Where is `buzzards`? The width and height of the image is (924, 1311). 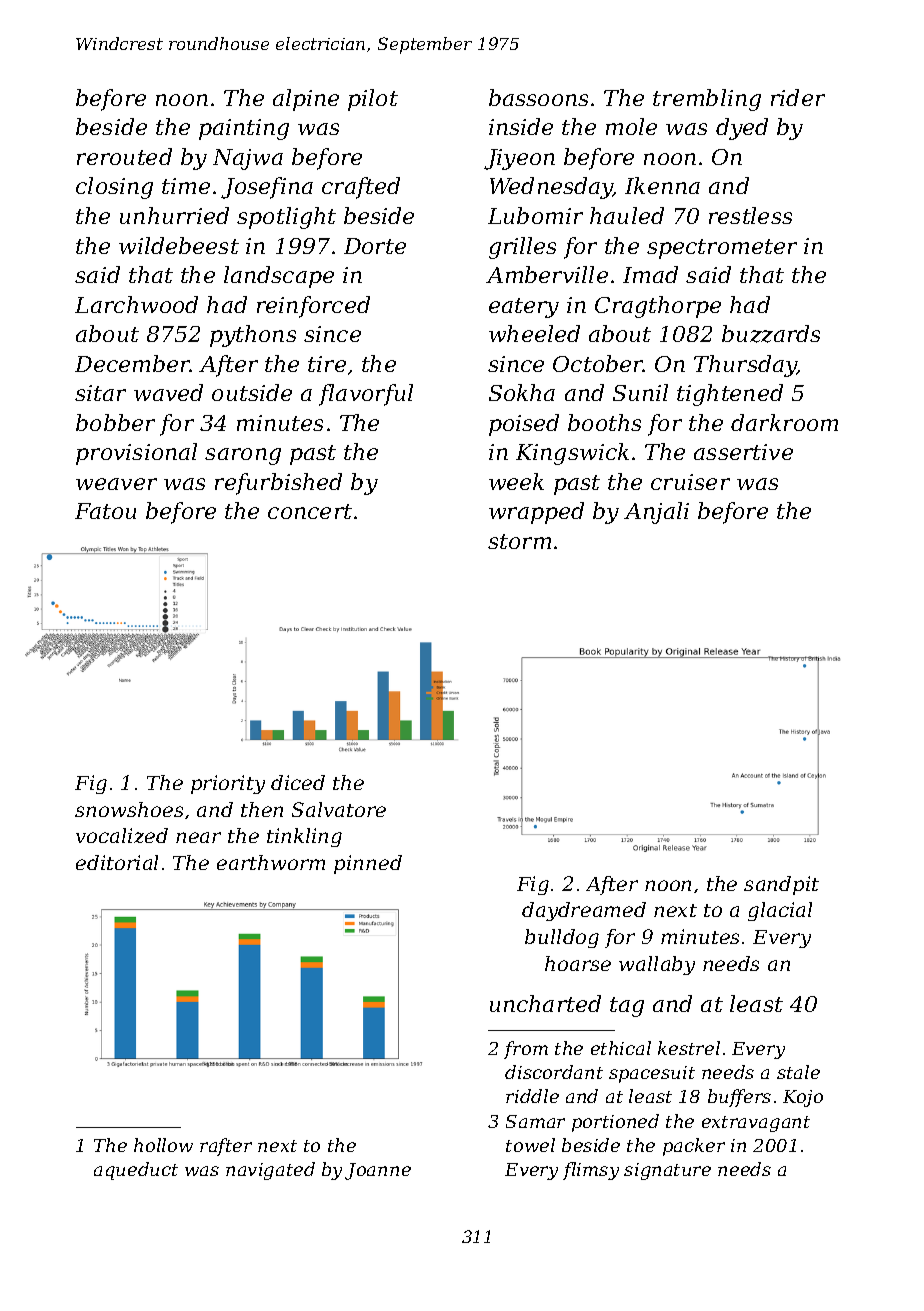 buzzards is located at coordinates (771, 334).
